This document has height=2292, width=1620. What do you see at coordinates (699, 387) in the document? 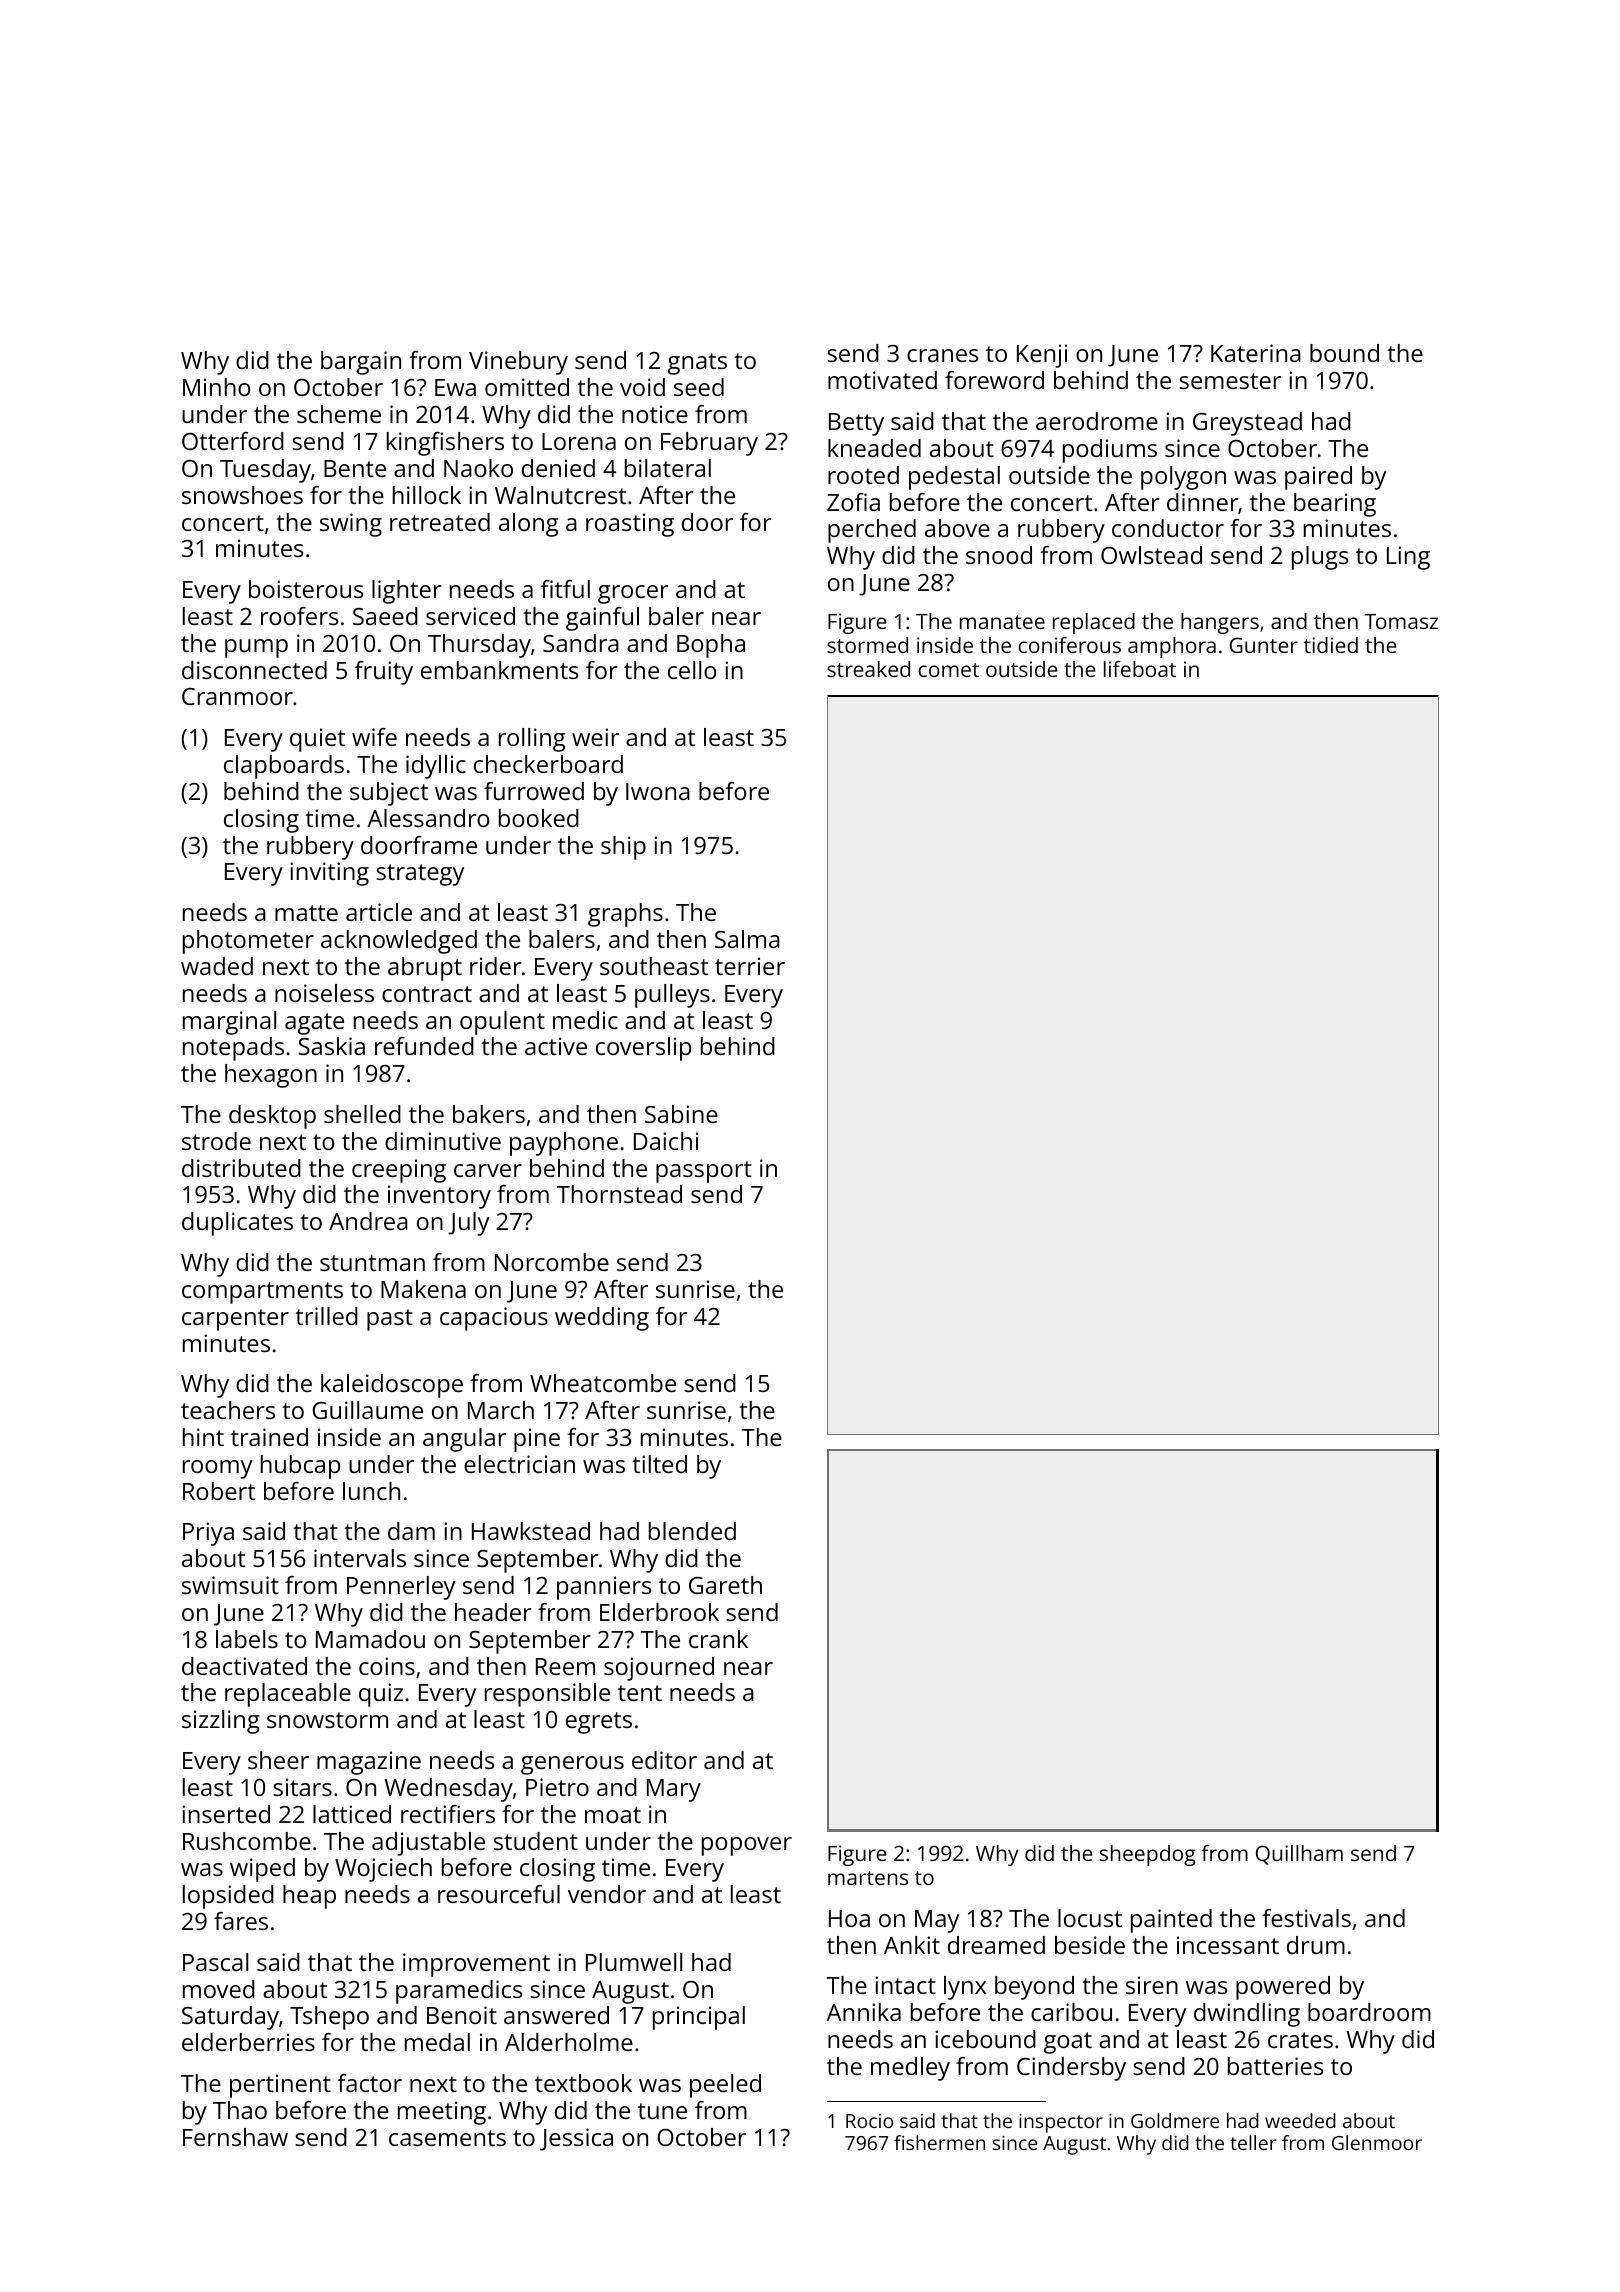
I see `seed` at bounding box center [699, 387].
